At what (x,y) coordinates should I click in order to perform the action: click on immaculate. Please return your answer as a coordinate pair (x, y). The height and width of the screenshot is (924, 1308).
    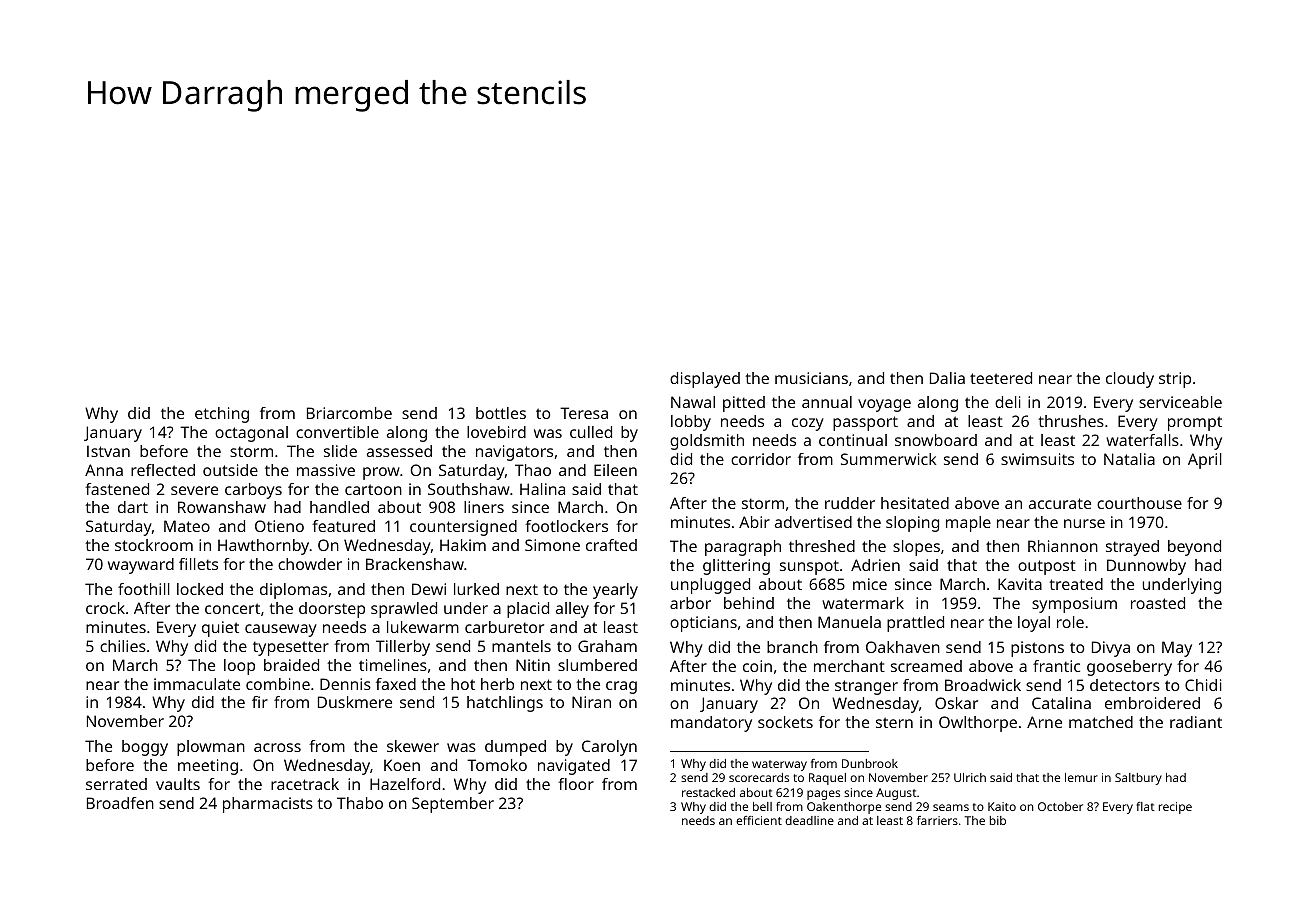
    Looking at the image, I should click on (197, 684).
